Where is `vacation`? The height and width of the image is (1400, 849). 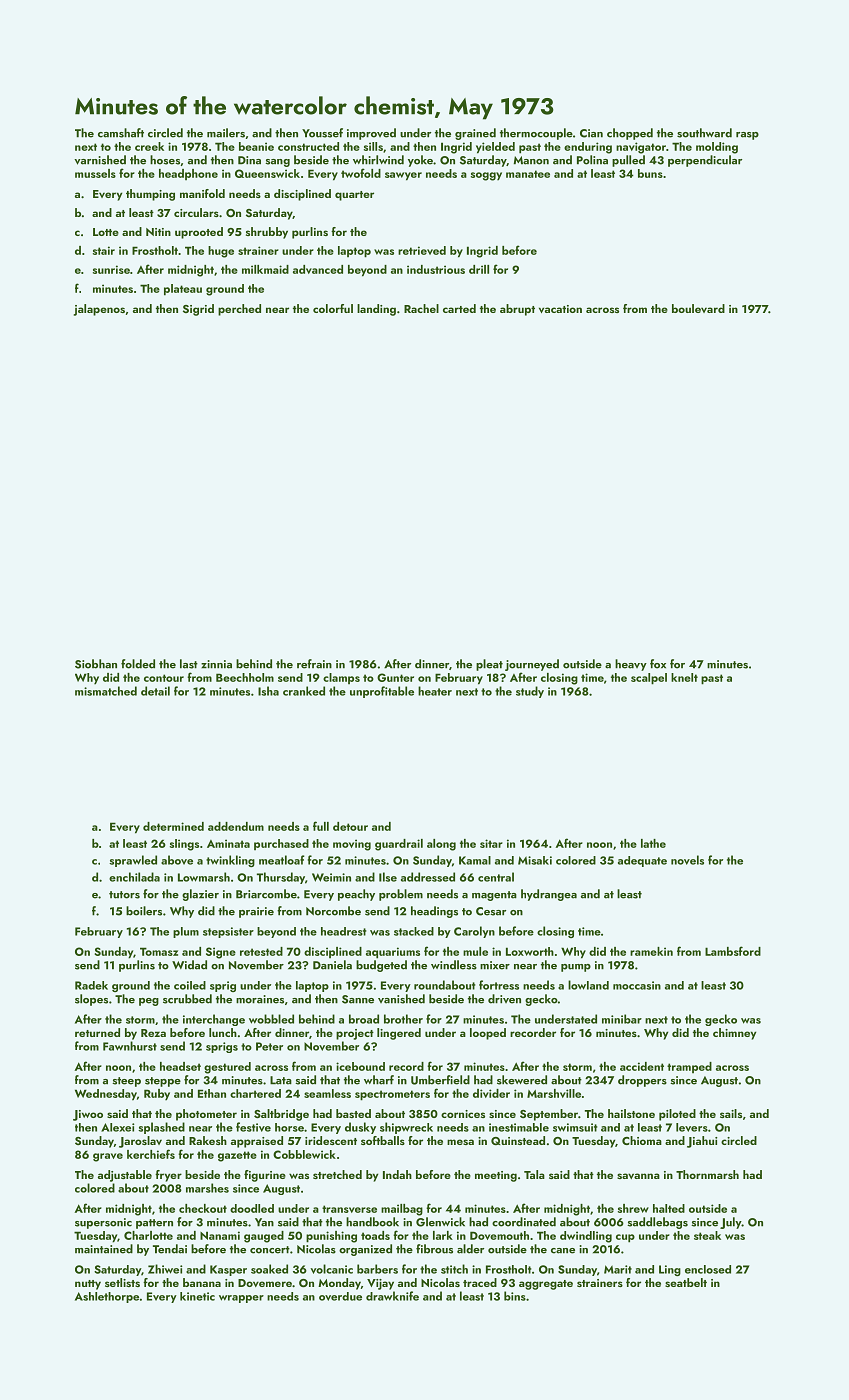 vacation is located at coordinates (560, 309).
